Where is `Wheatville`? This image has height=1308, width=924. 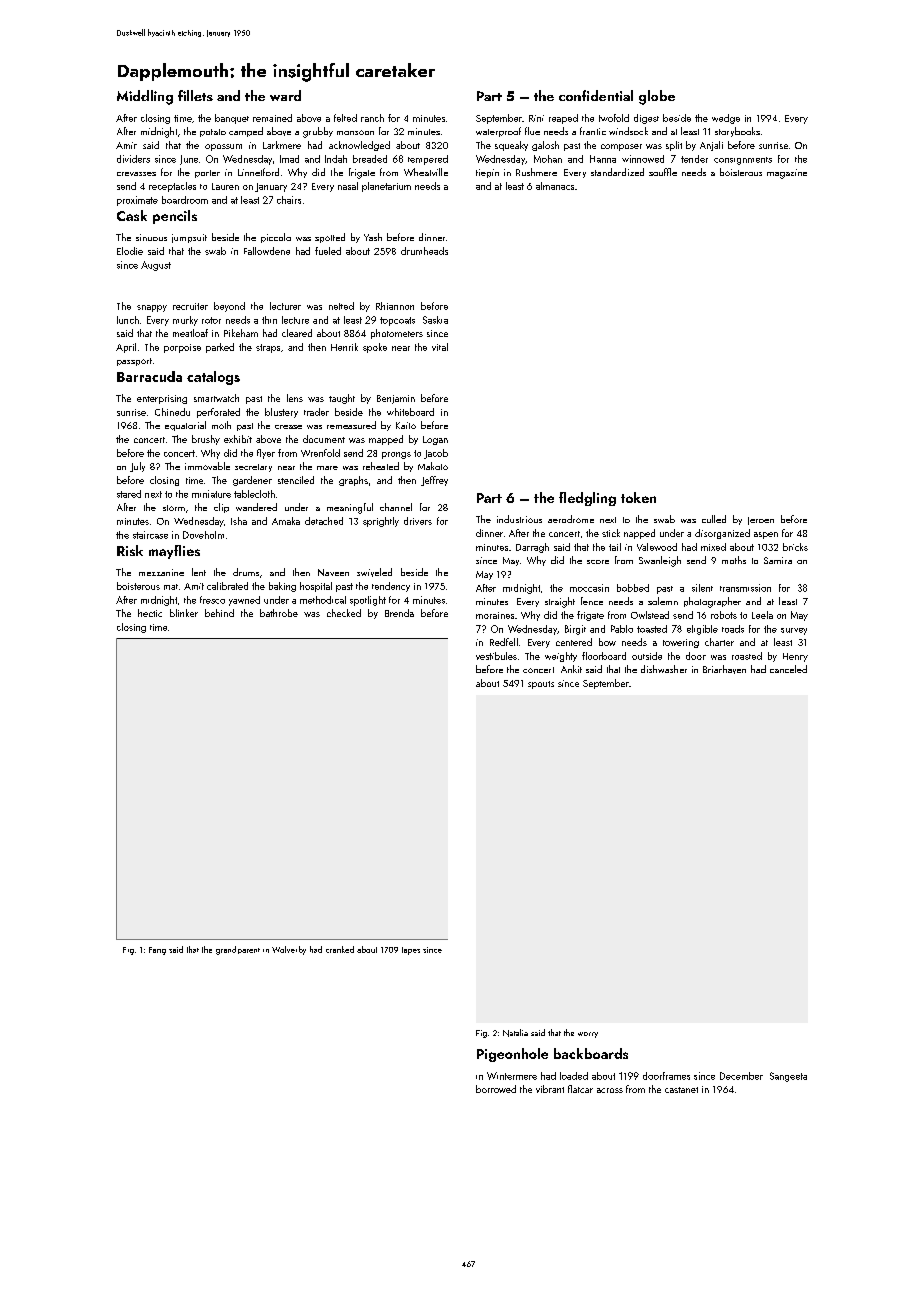 Wheatville is located at coordinates (426, 172).
